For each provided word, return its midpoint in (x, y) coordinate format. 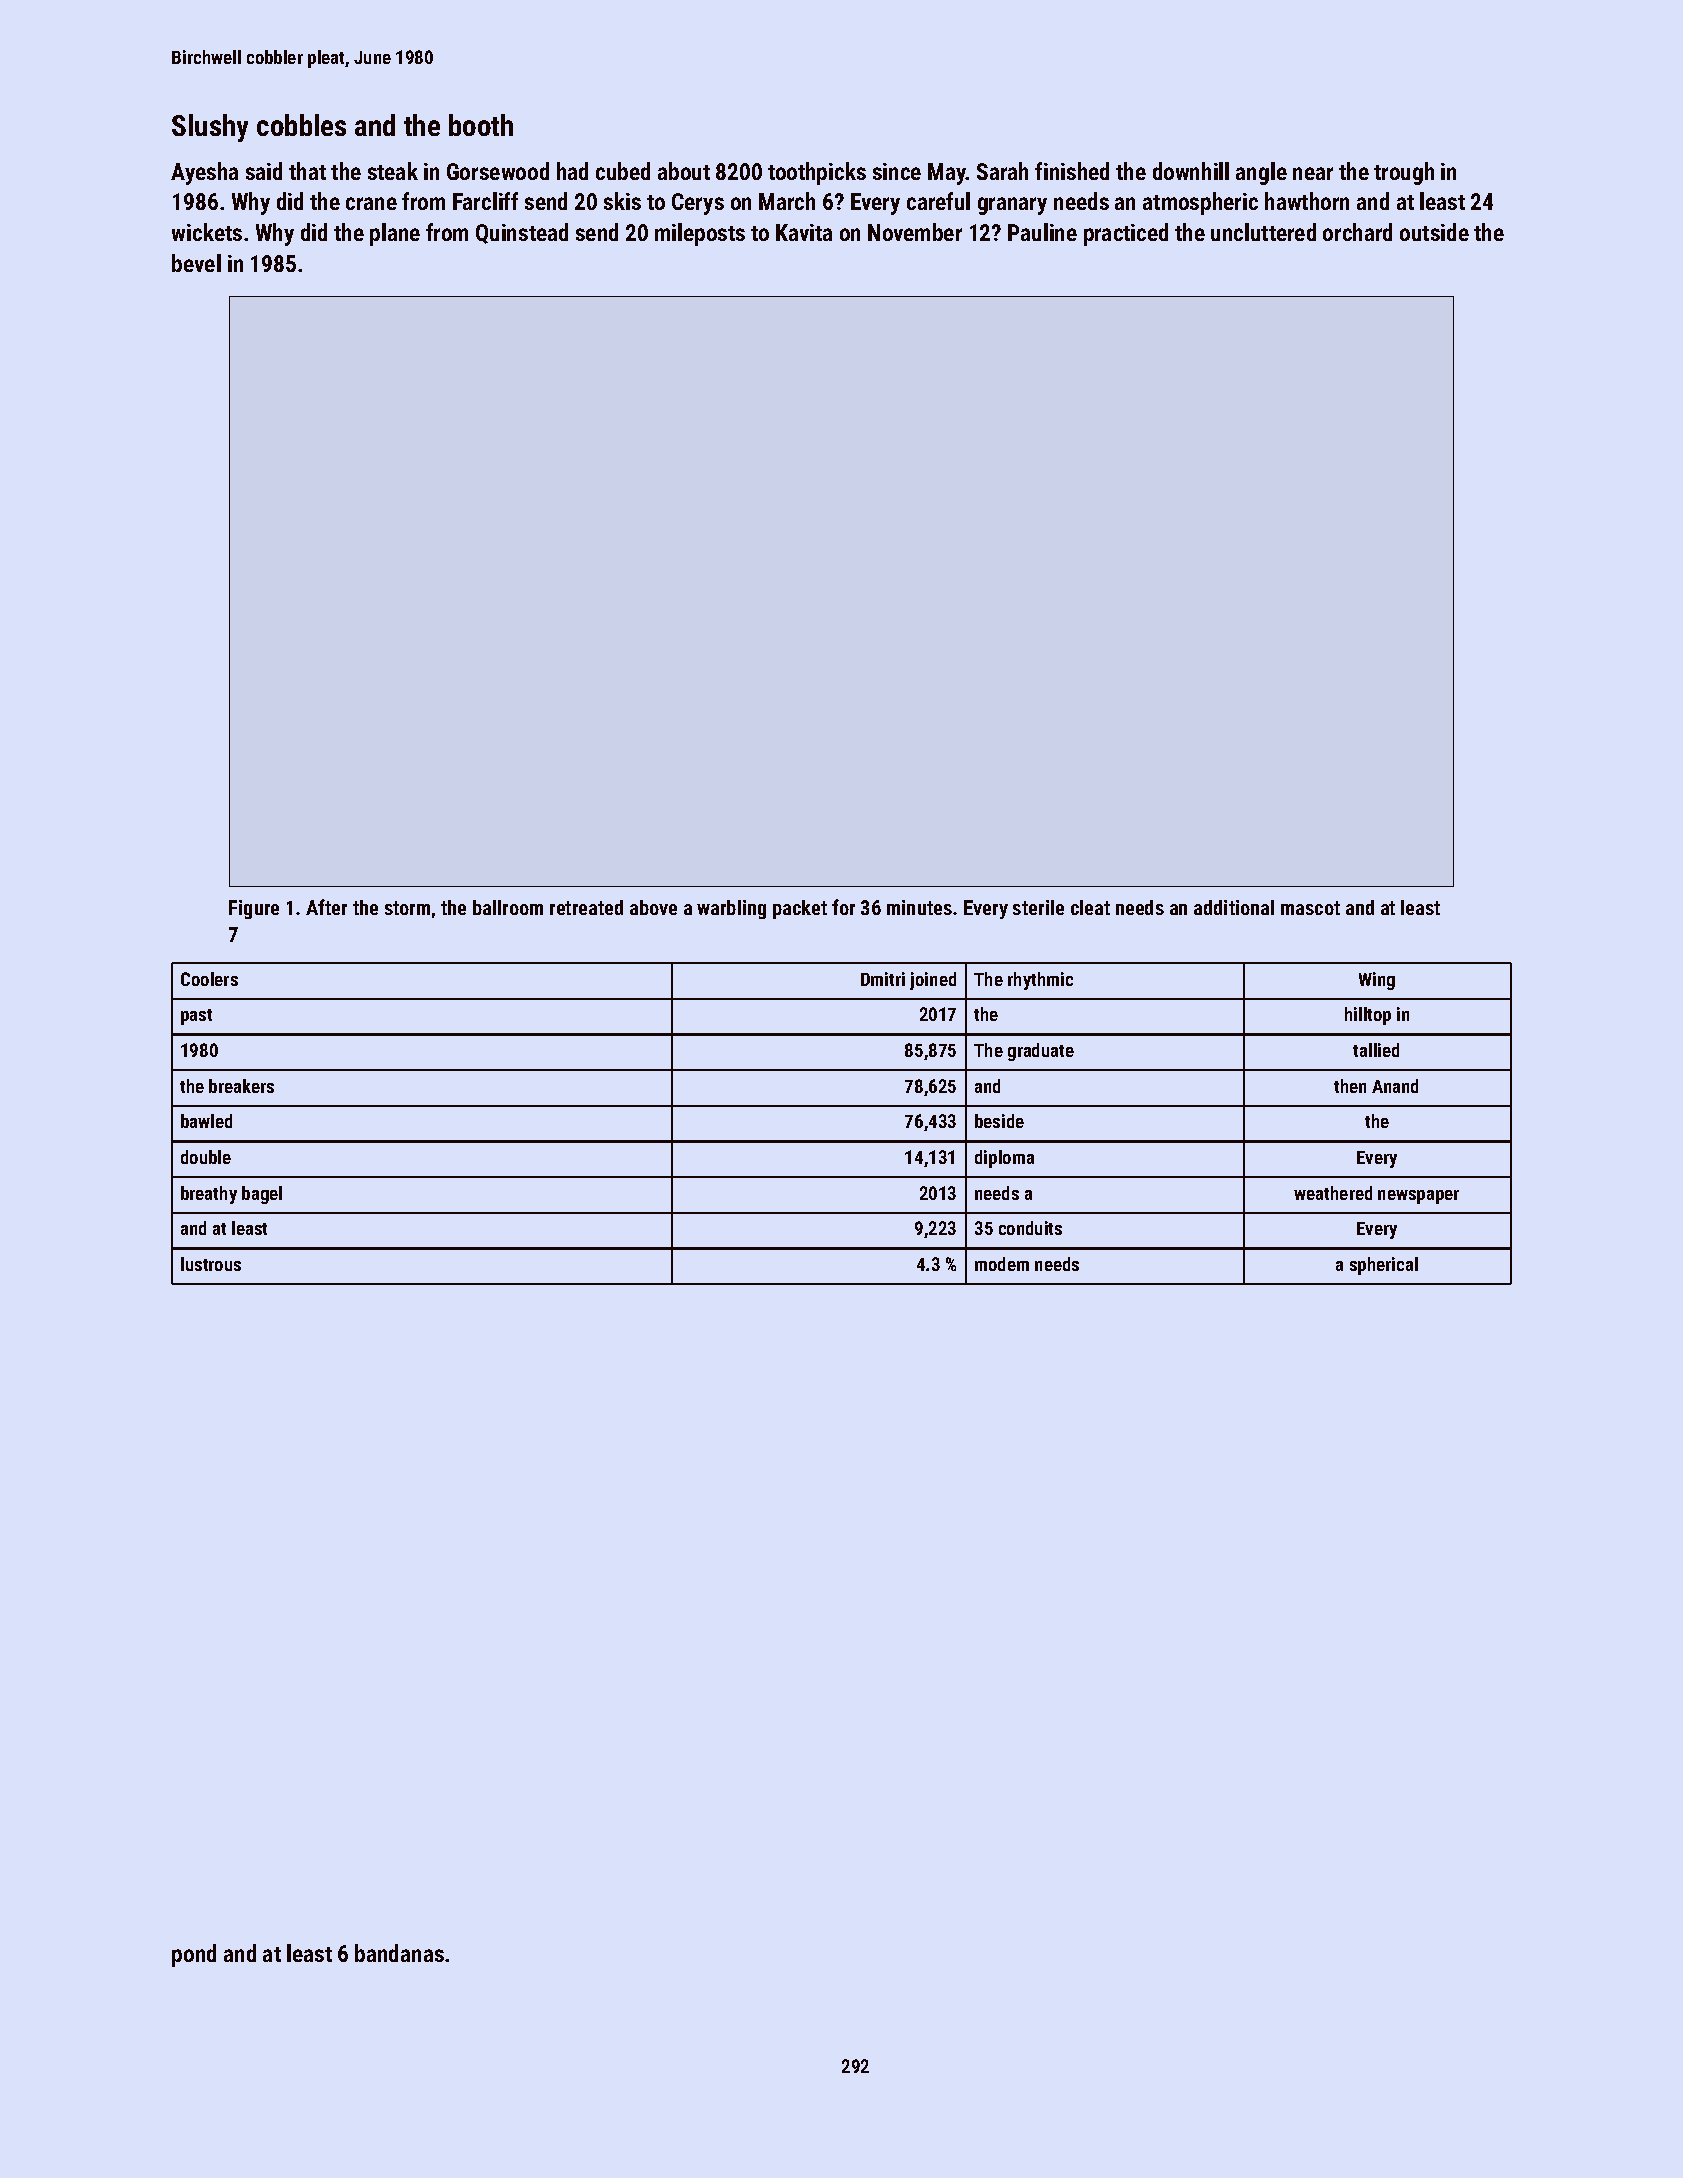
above (653, 907)
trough (1404, 173)
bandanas (399, 1953)
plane (395, 234)
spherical (1384, 1266)
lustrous (211, 1264)
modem (1002, 1264)
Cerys (698, 204)
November (915, 232)
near (1313, 173)
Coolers (209, 979)
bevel (196, 263)
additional (1234, 907)
